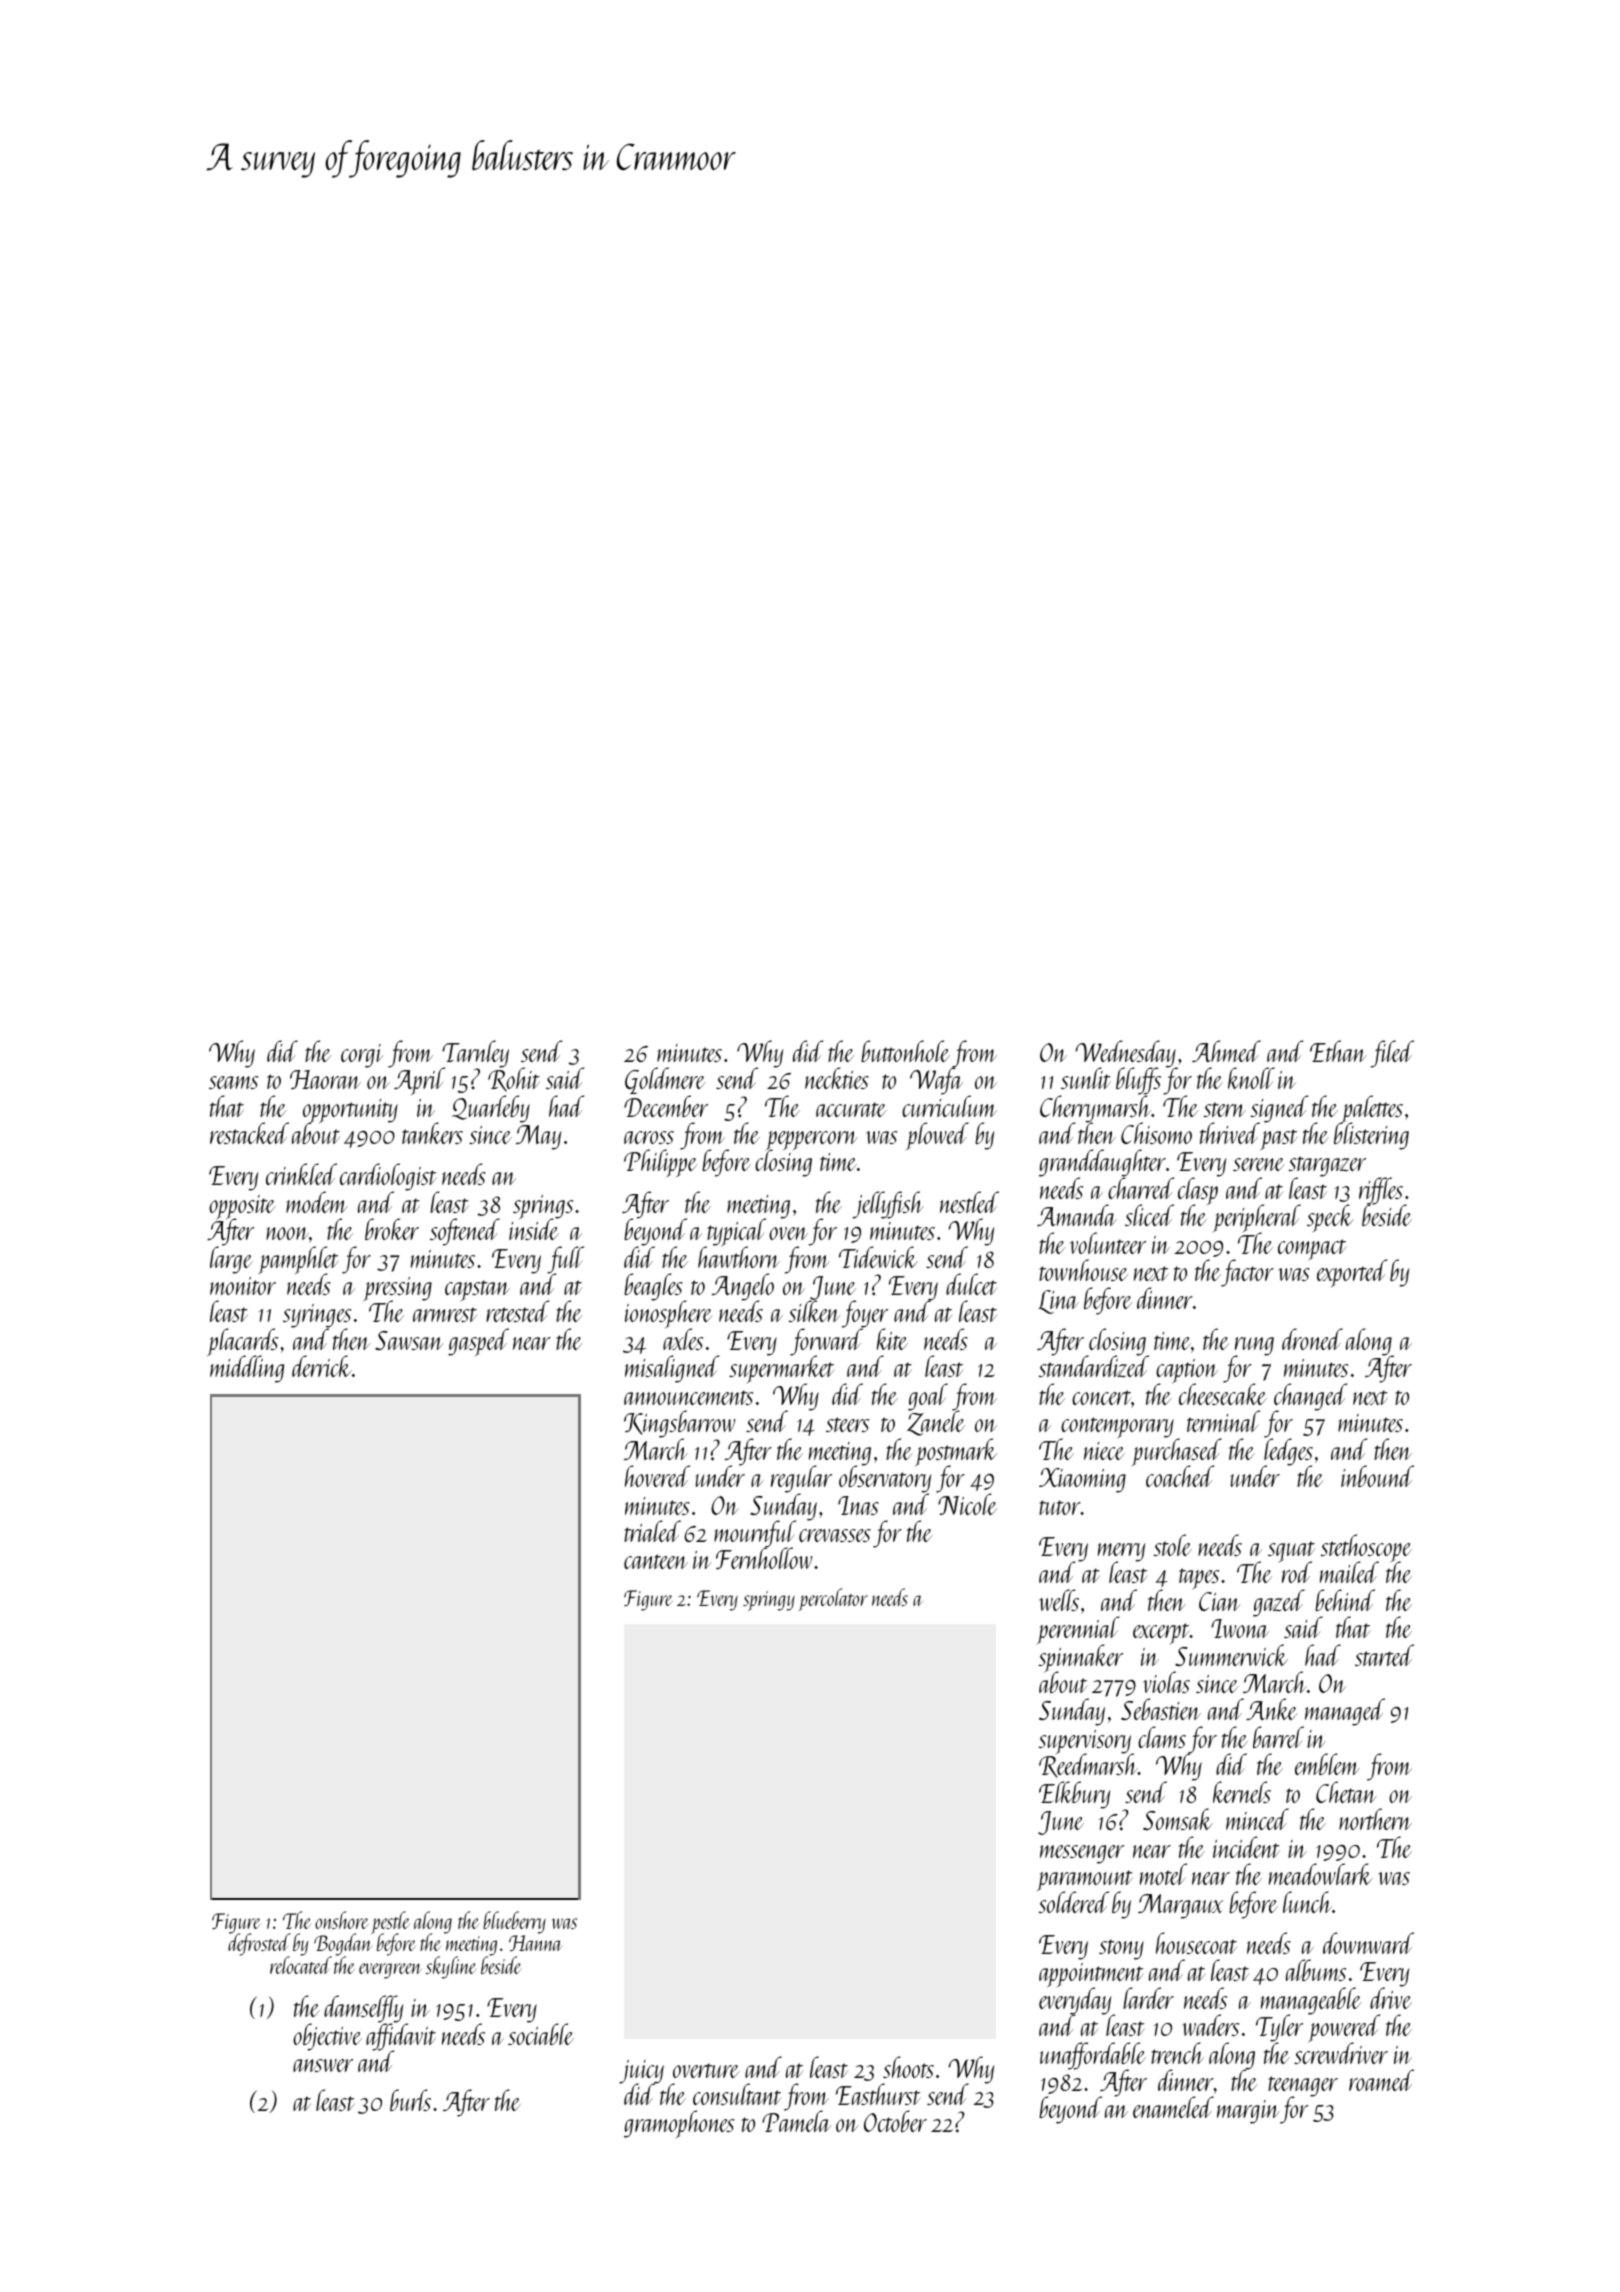 Image resolution: width=1620 pixels, height=2292 pixels. I want to click on derrick, so click(322, 1366).
